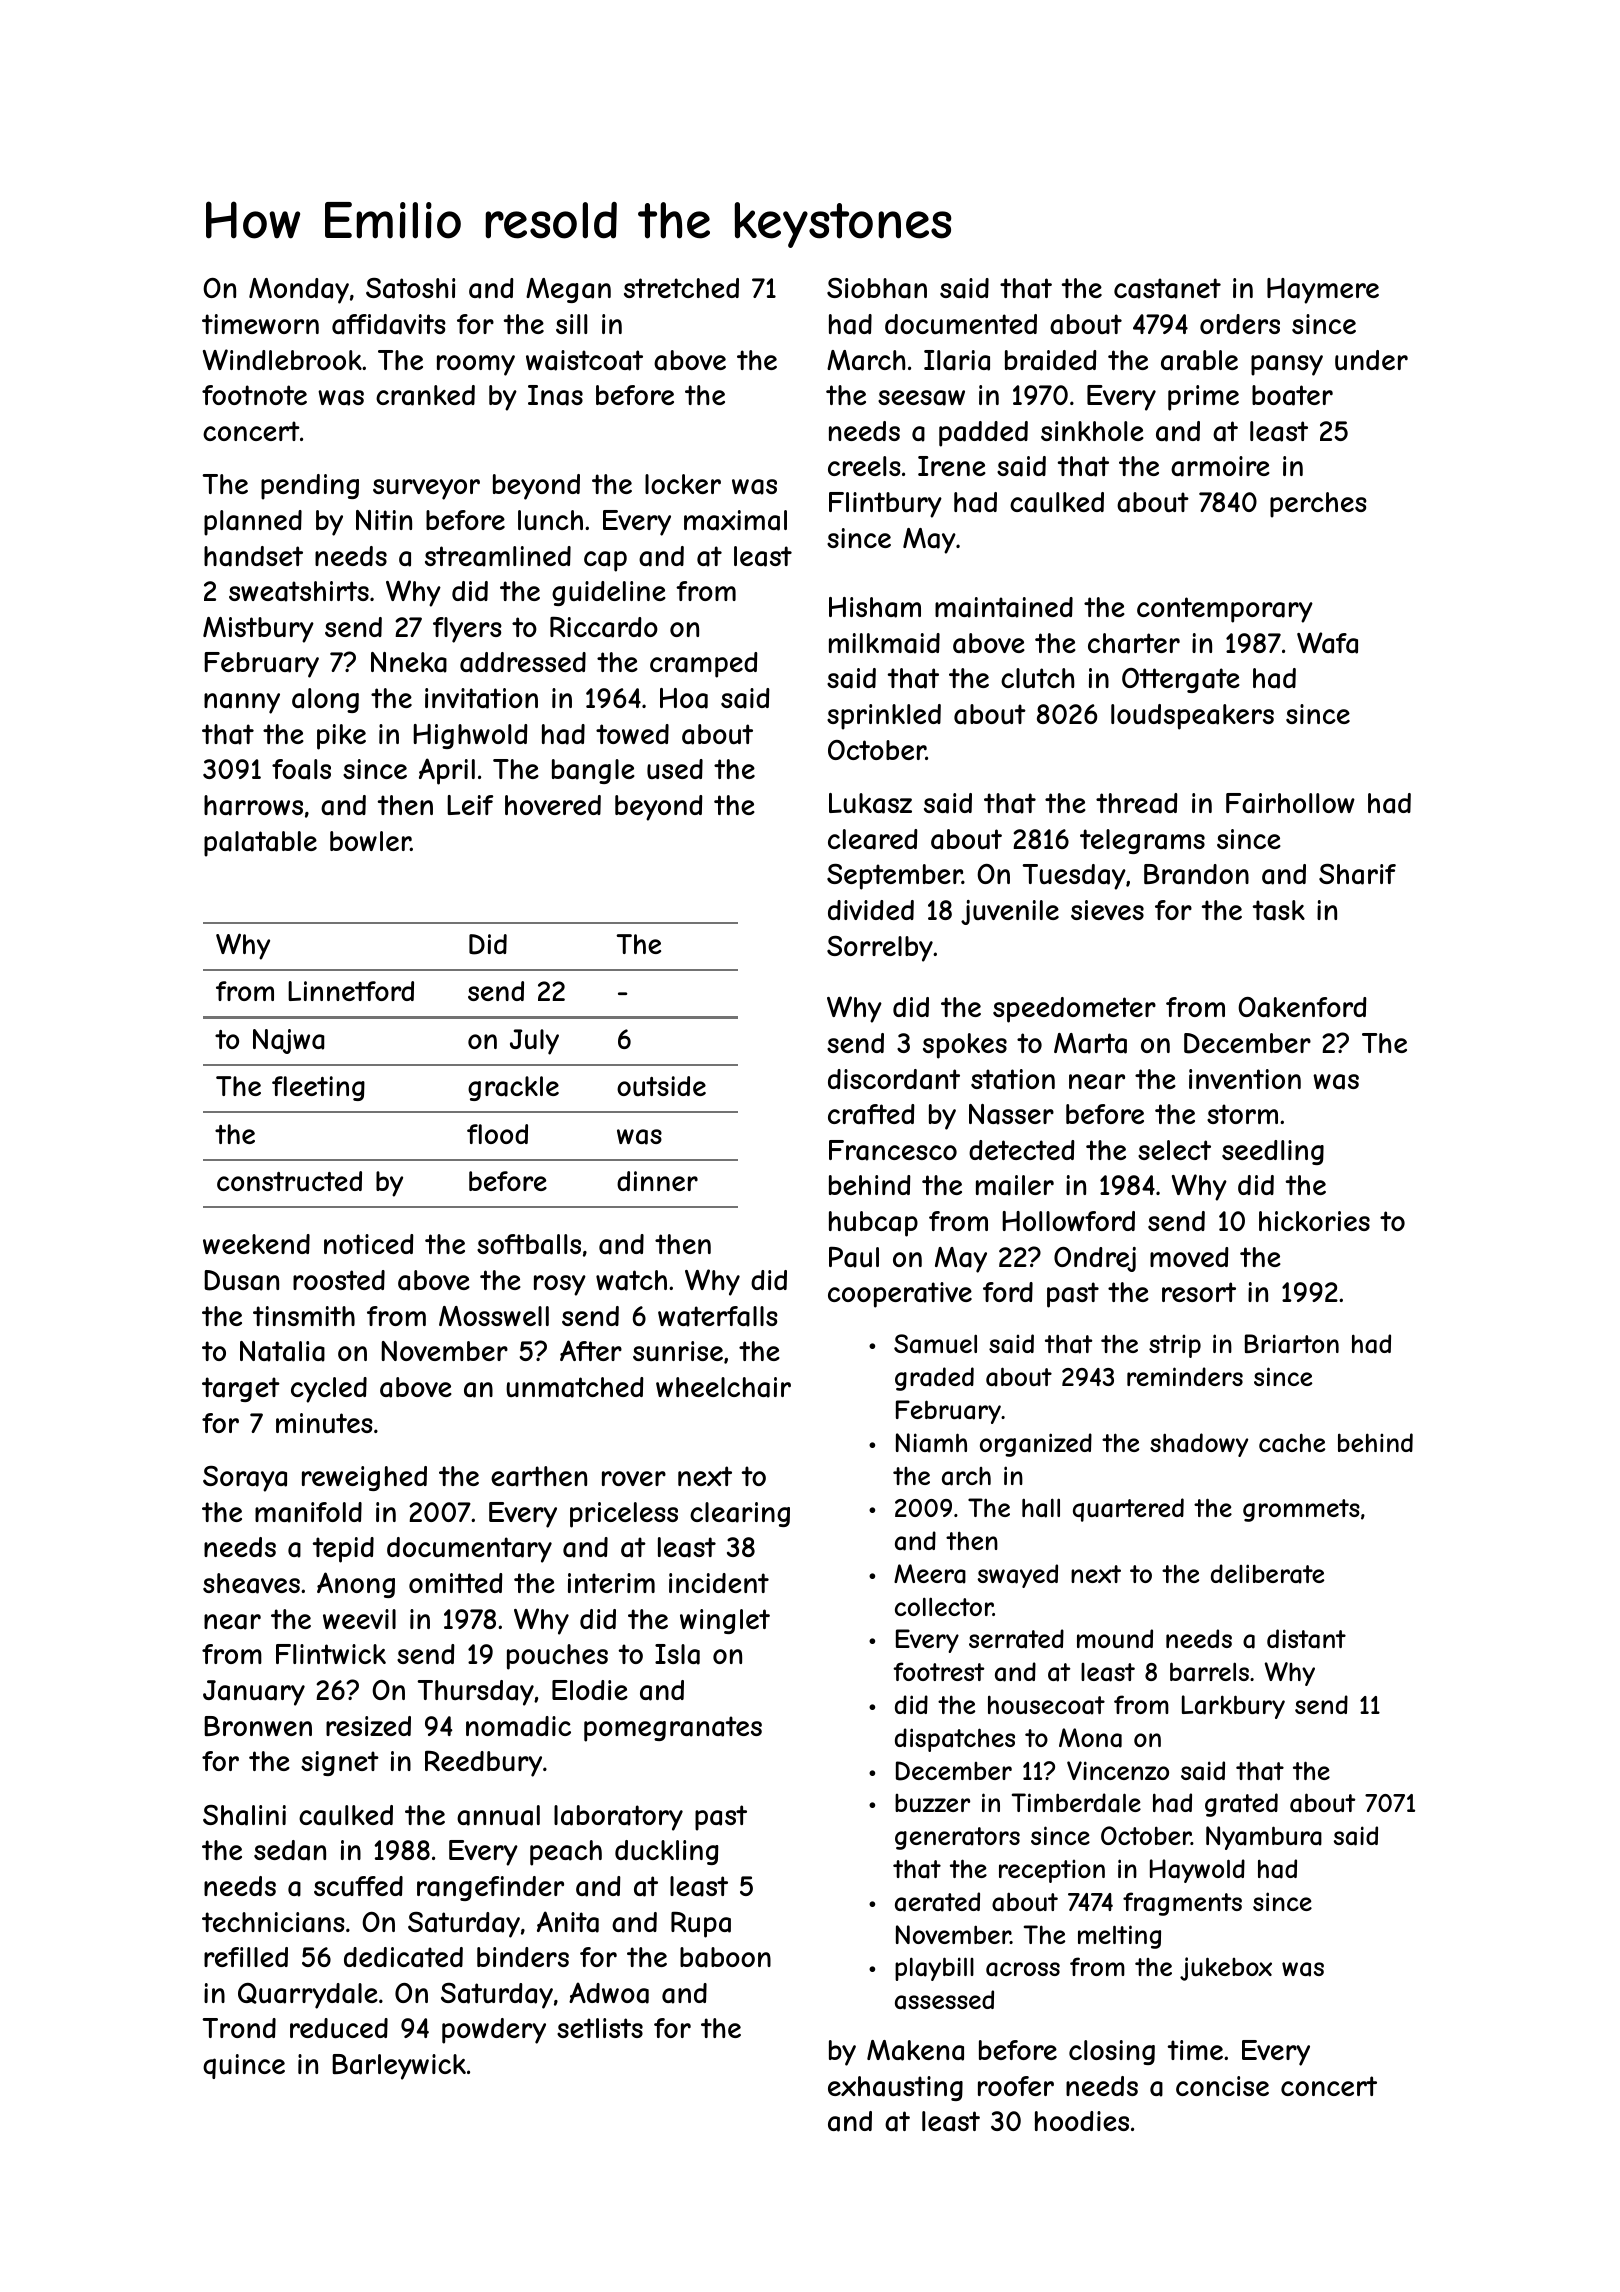 The height and width of the screenshot is (2292, 1620). What do you see at coordinates (1220, 466) in the screenshot?
I see `armoire` at bounding box center [1220, 466].
